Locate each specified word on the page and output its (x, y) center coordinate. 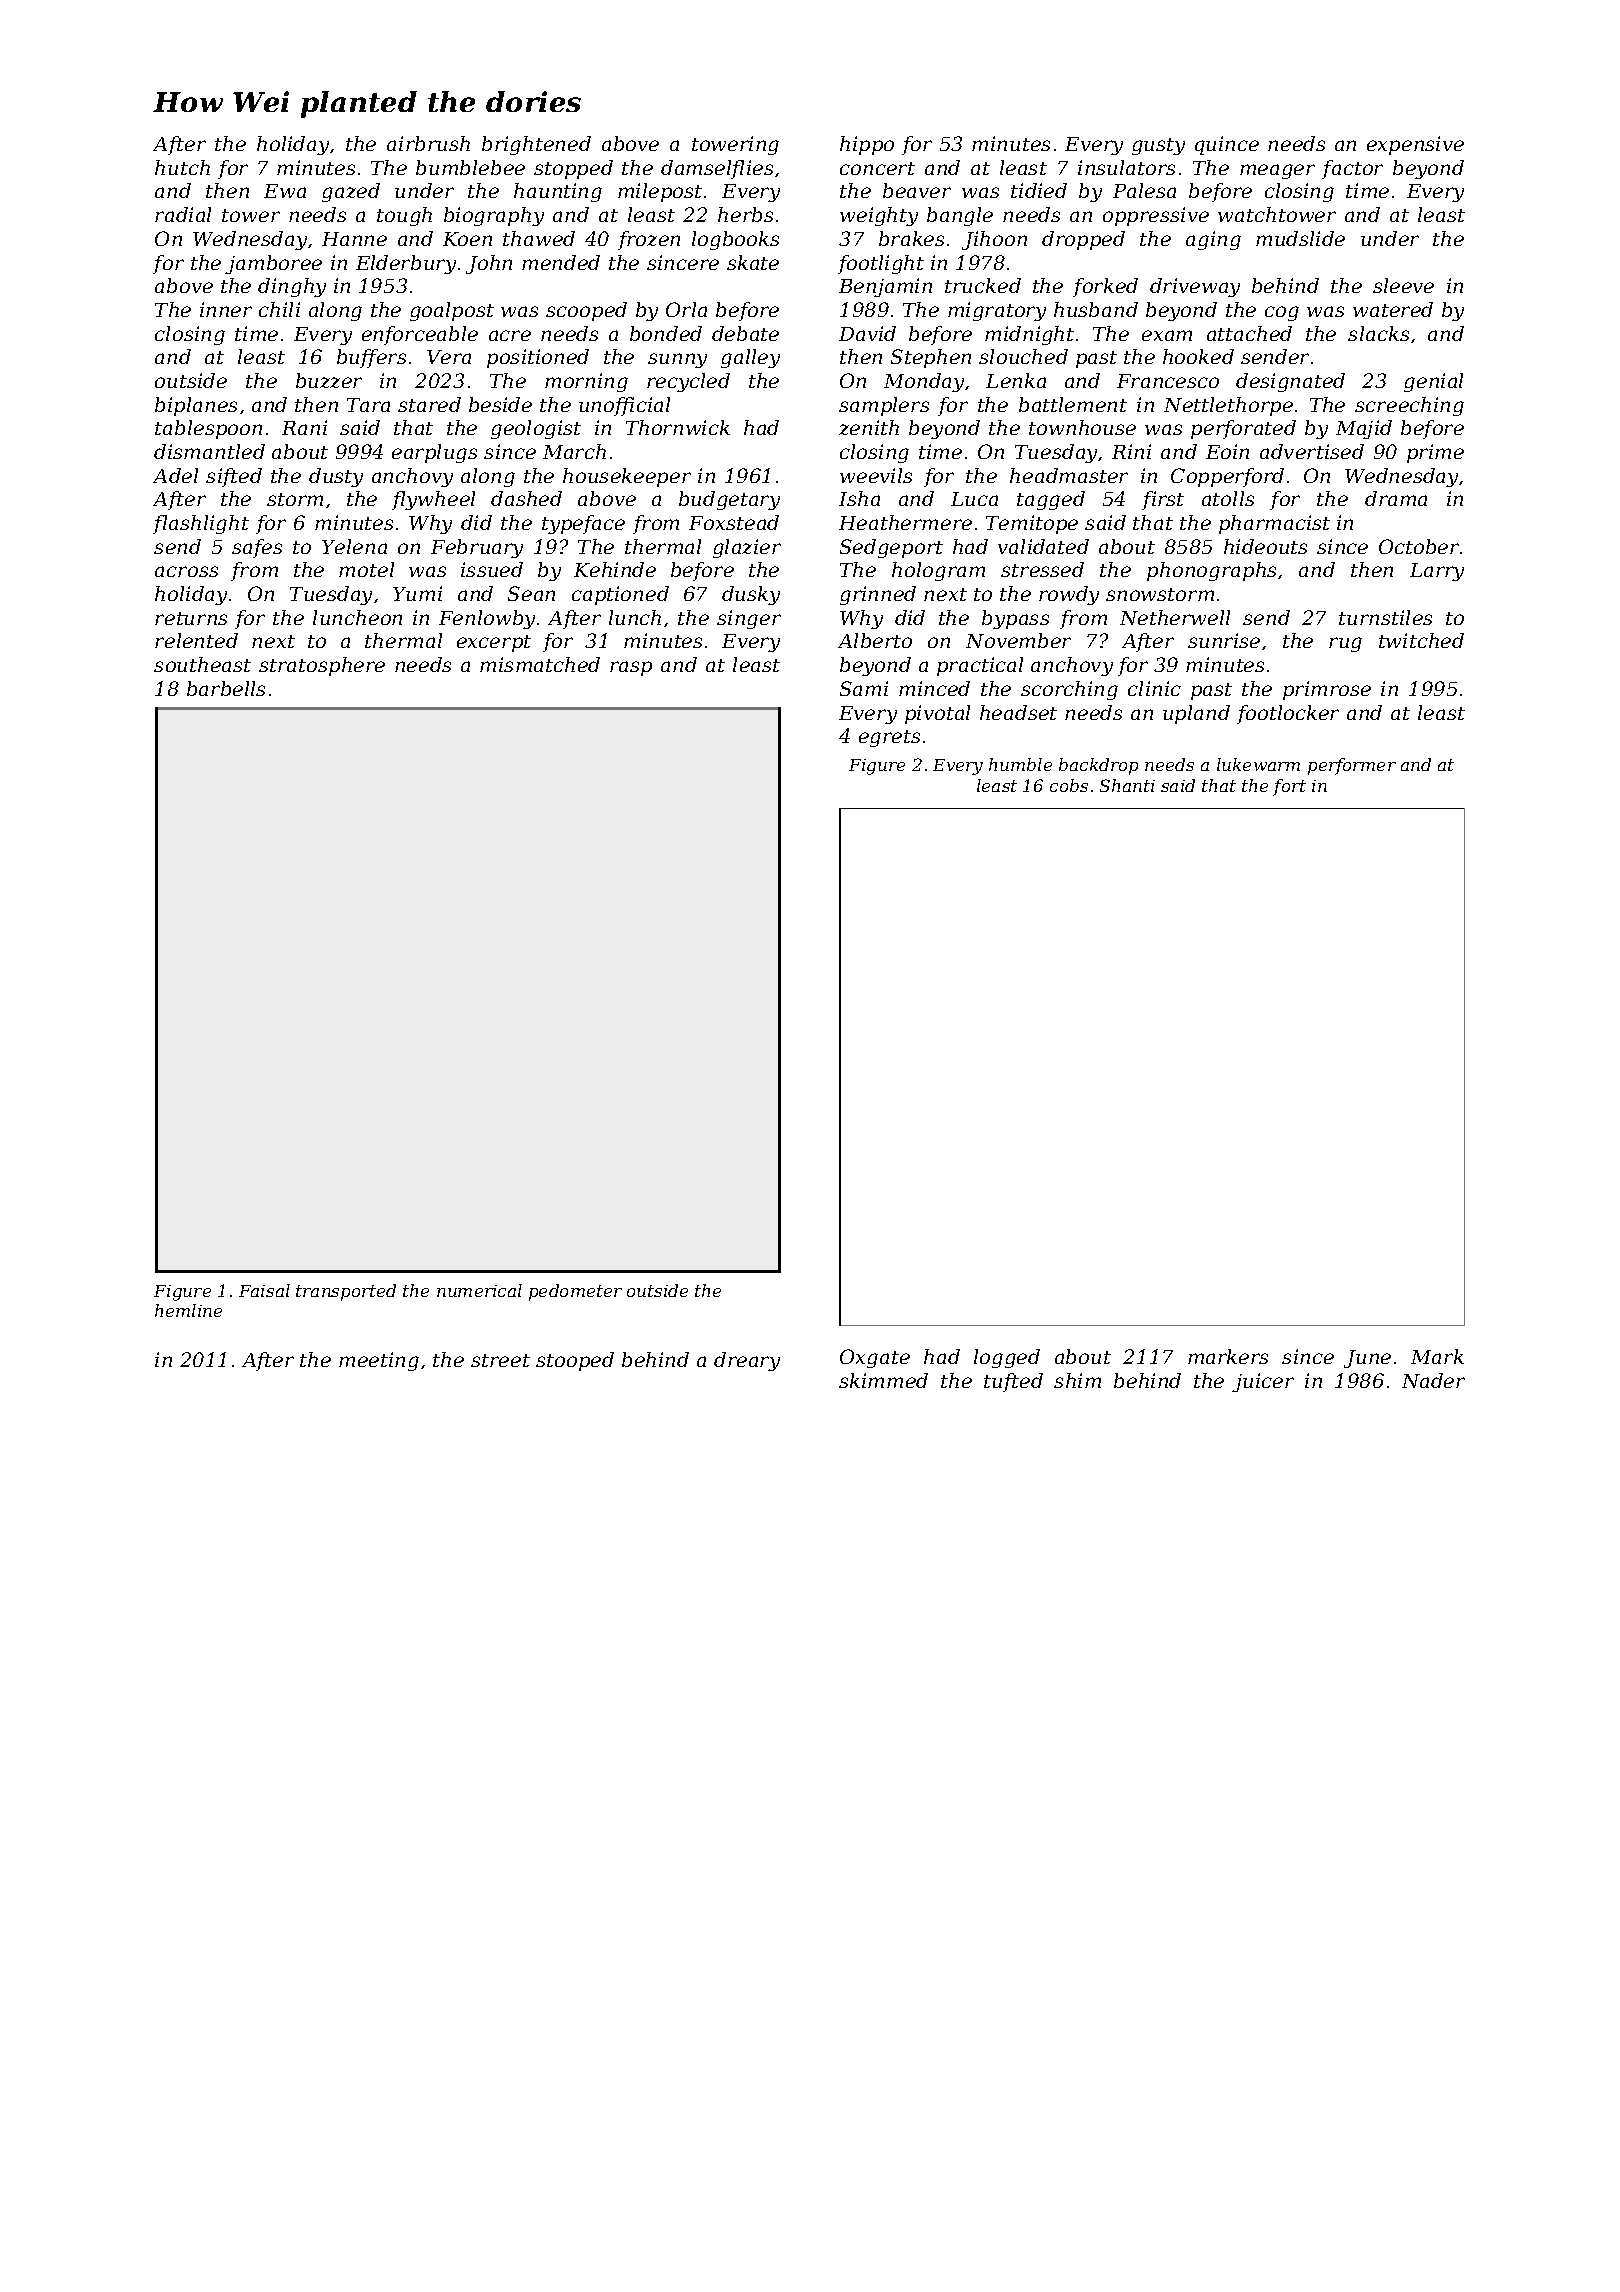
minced (934, 688)
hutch (182, 167)
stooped (575, 1361)
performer (1352, 766)
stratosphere (322, 666)
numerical (479, 1290)
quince (1227, 145)
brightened (536, 145)
